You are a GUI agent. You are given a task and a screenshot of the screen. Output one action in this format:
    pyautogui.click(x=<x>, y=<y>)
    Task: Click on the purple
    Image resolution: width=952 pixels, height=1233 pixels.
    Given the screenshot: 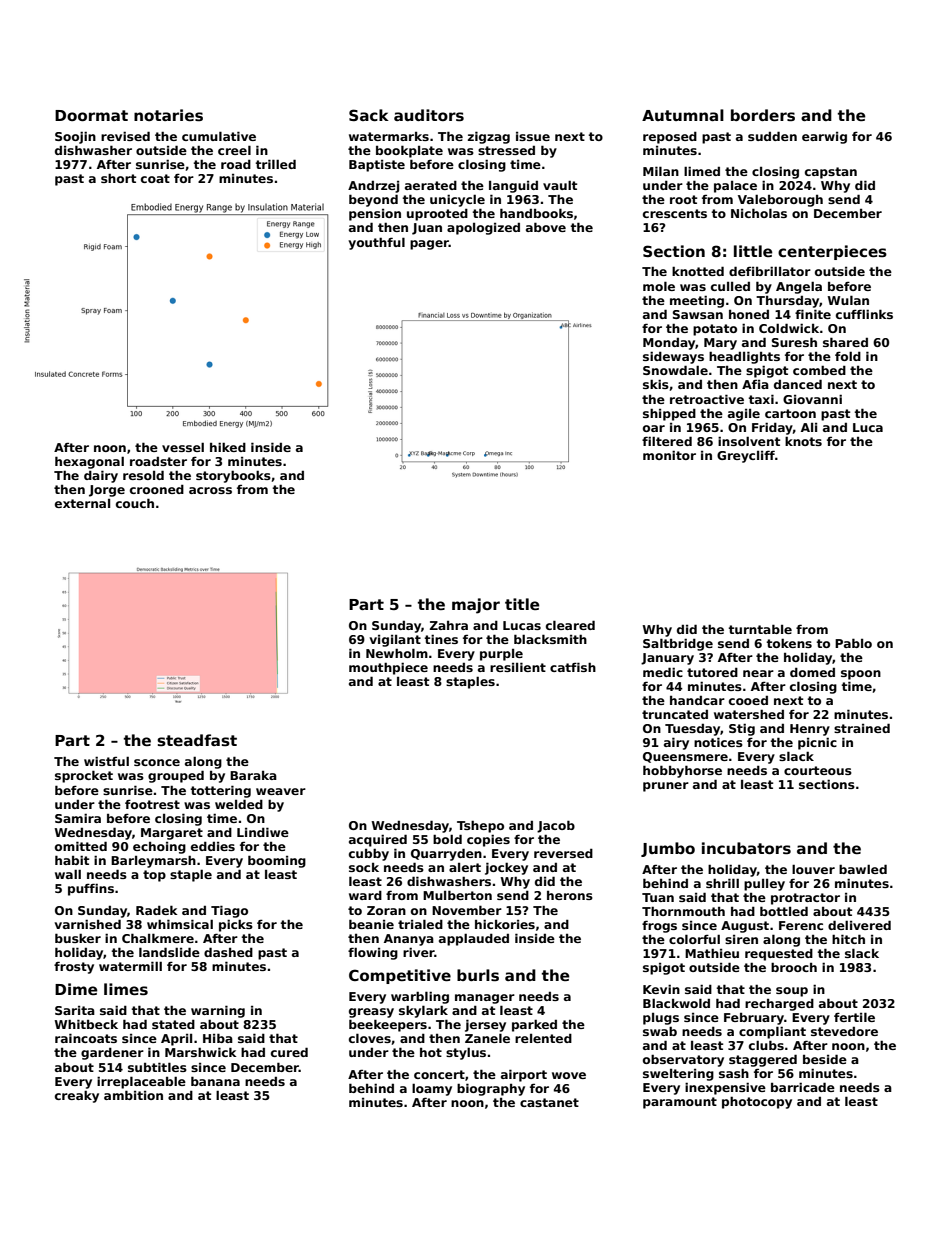 What is the action you would take?
    pyautogui.click(x=501, y=655)
